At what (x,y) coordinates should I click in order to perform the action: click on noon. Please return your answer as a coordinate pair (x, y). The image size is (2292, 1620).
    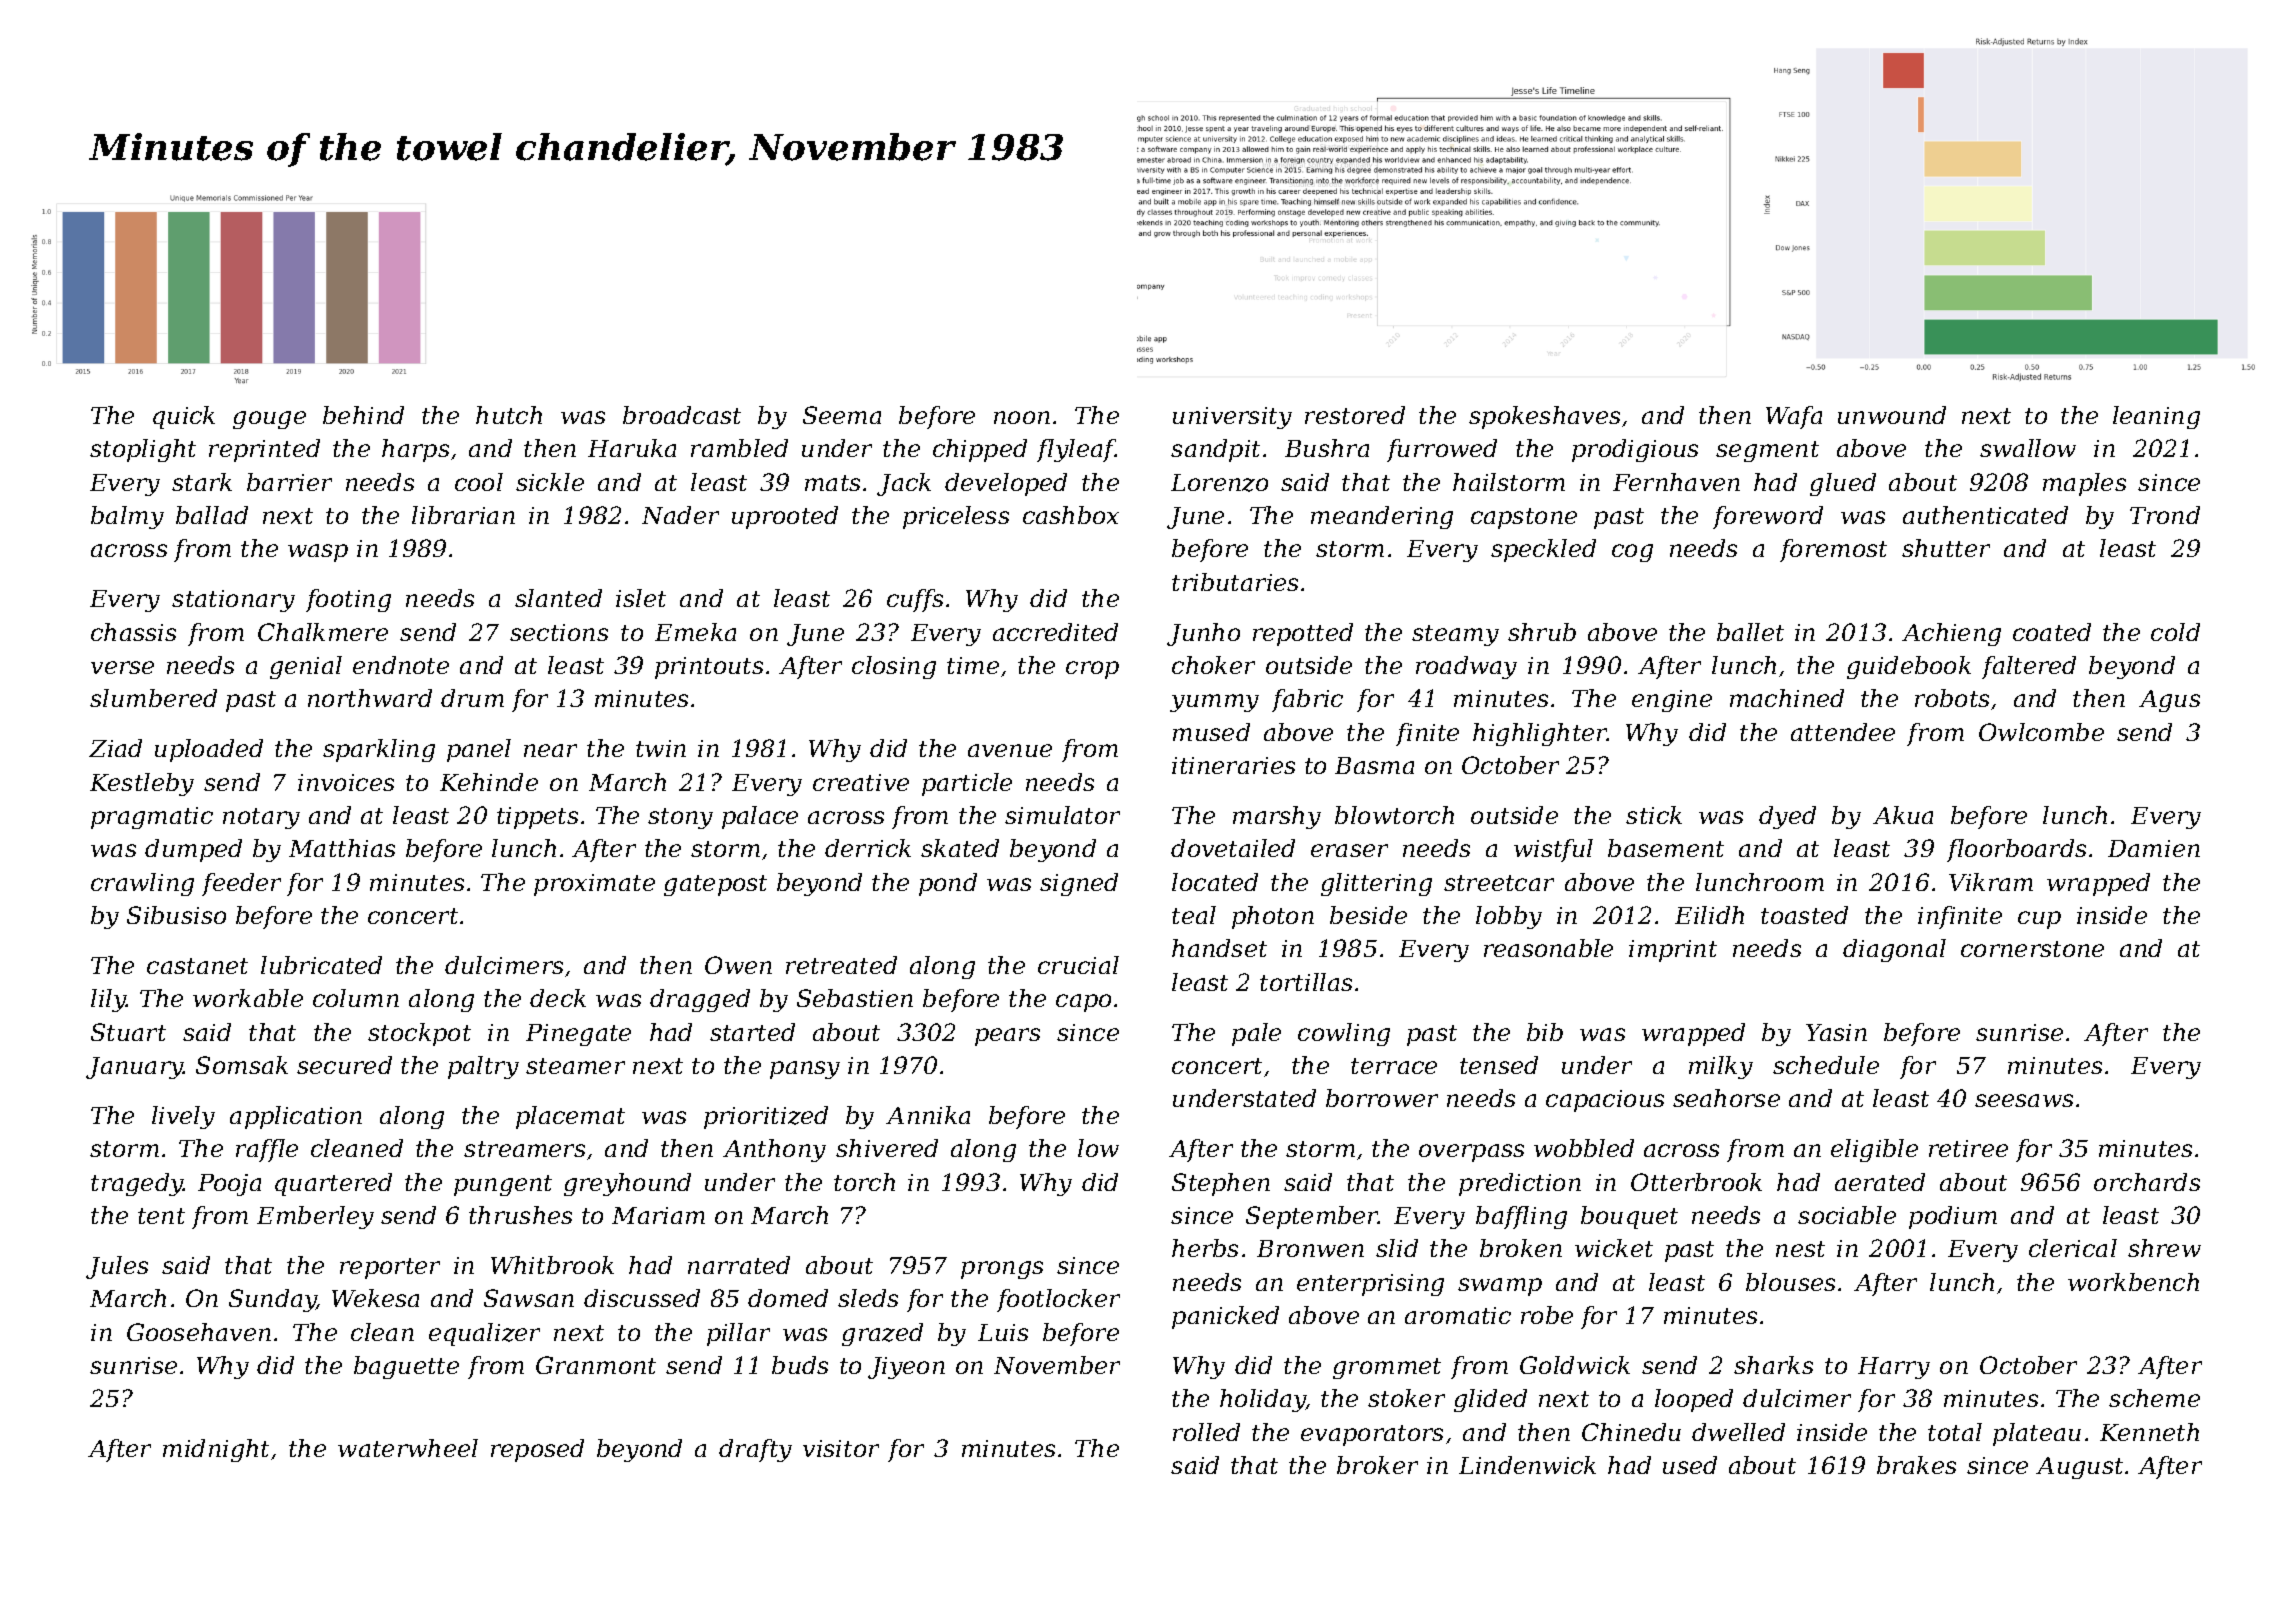
    Looking at the image, I should click on (1022, 417).
